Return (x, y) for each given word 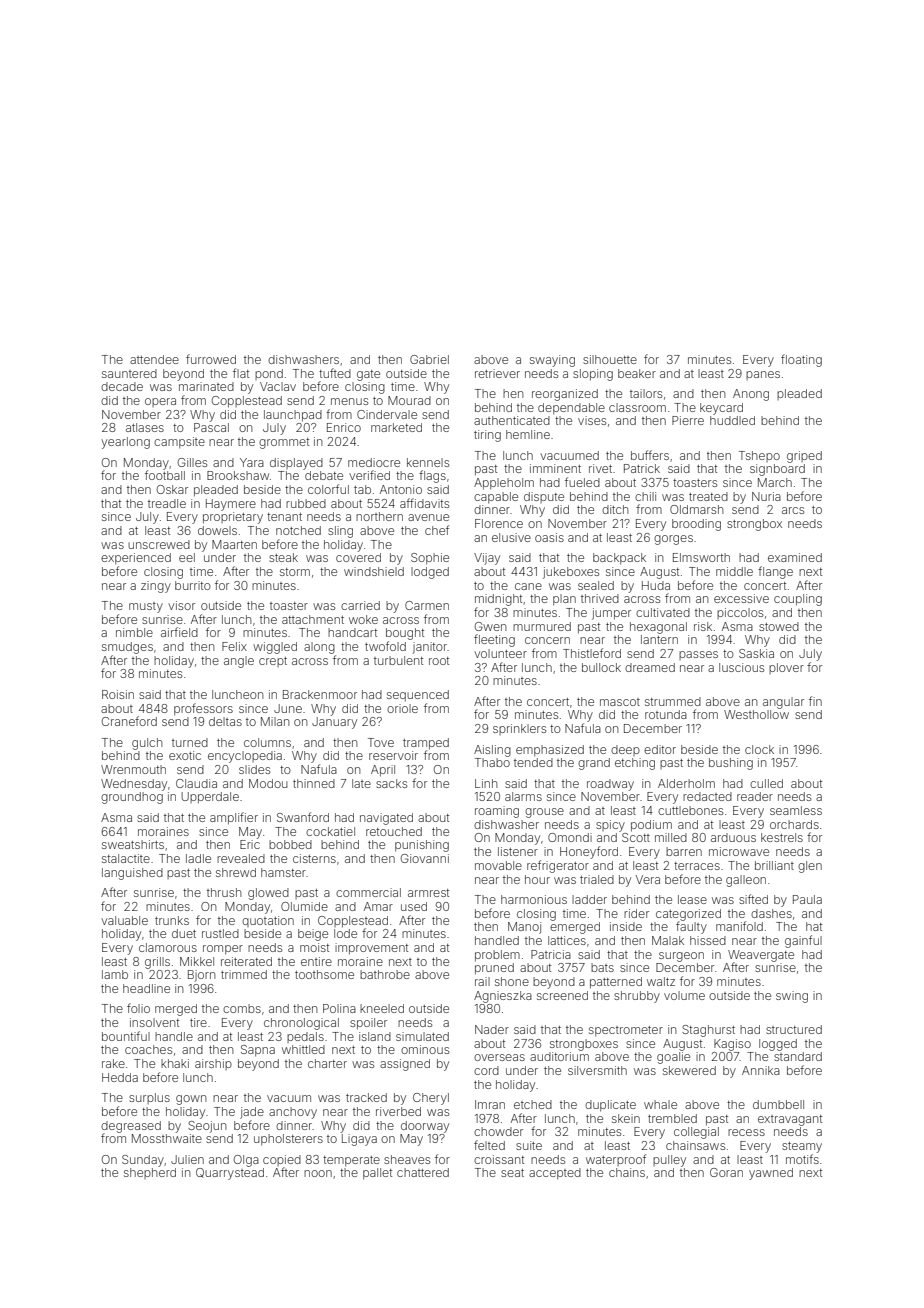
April (383, 771)
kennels (428, 462)
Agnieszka (503, 997)
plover (786, 668)
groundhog (132, 798)
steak (283, 557)
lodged (430, 573)
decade (122, 386)
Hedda (120, 1077)
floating (801, 360)
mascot (620, 702)
